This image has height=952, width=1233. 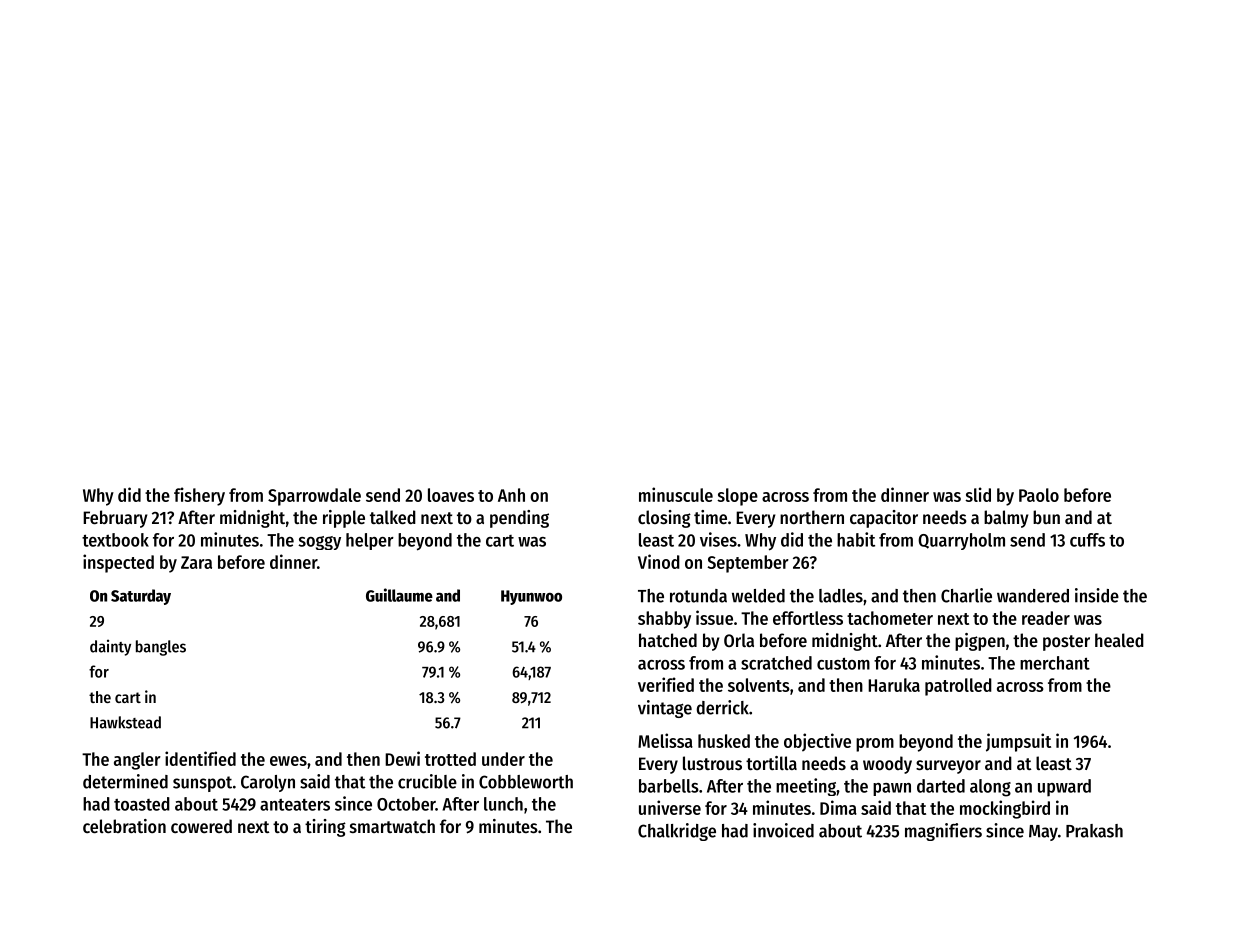 I want to click on patrolled, so click(x=958, y=687).
